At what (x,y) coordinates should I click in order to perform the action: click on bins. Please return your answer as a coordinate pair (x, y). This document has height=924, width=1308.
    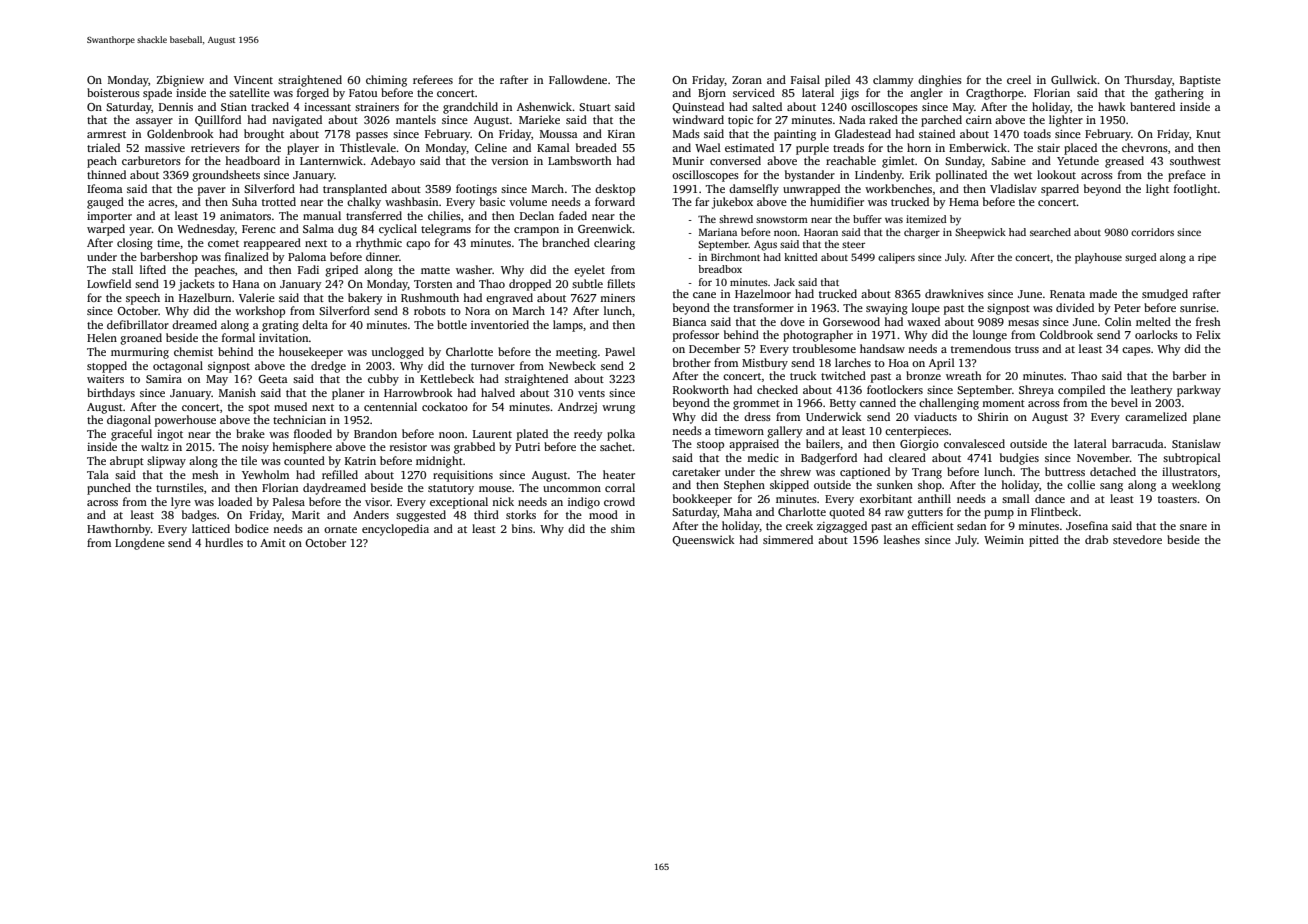
    Looking at the image, I should click on (522, 528).
